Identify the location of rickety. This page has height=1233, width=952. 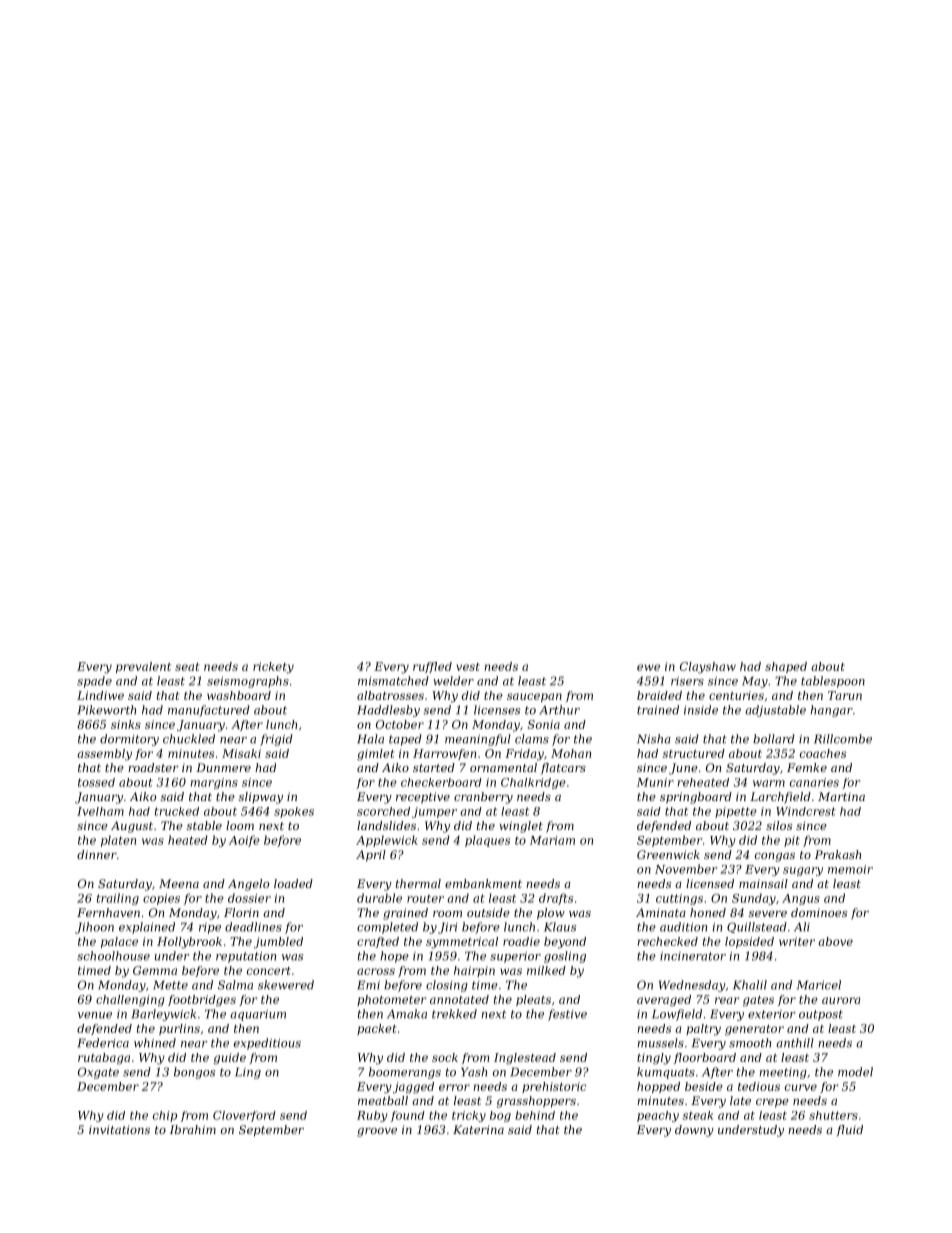
(273, 668).
